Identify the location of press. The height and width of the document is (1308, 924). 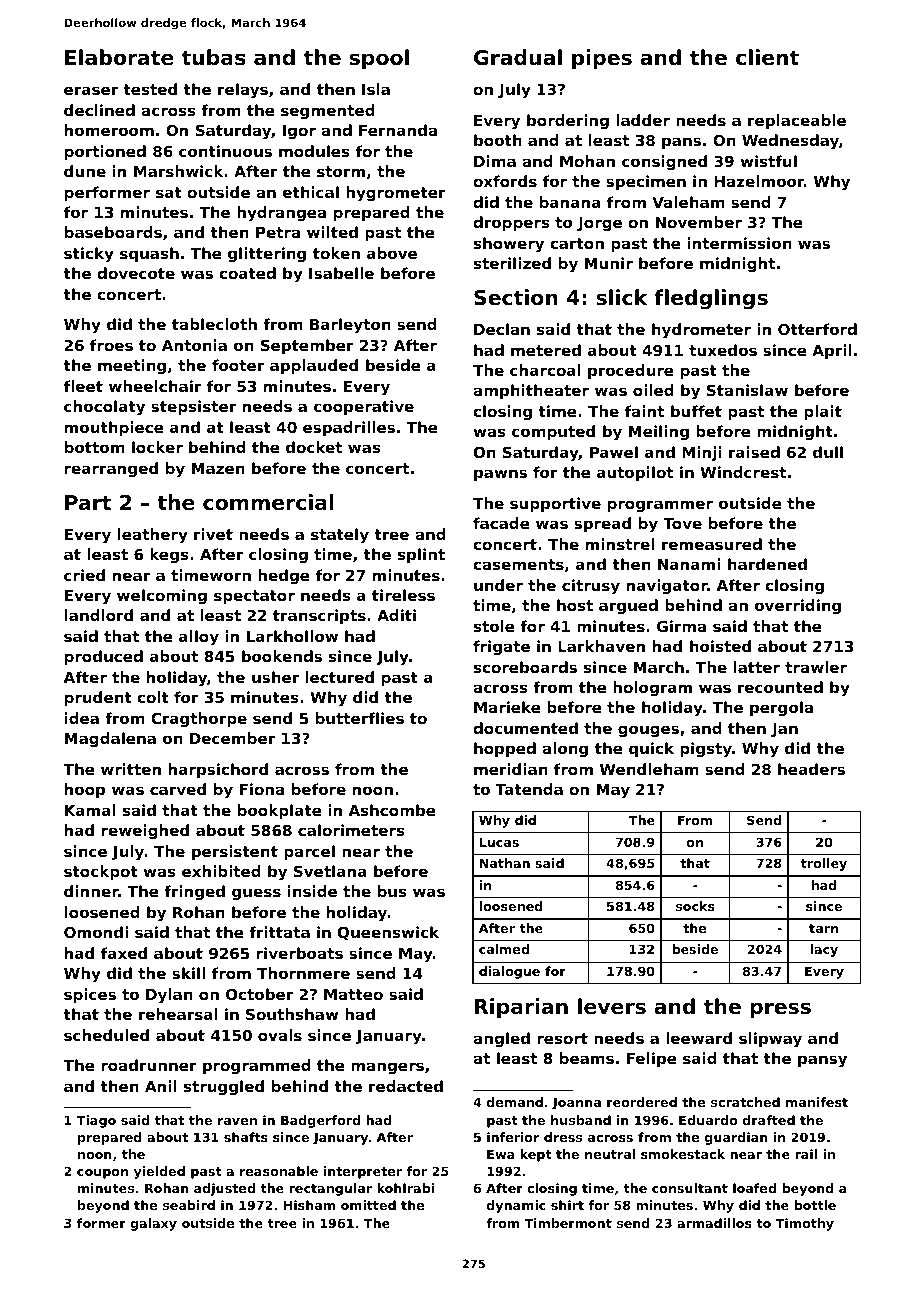
(780, 1010).
